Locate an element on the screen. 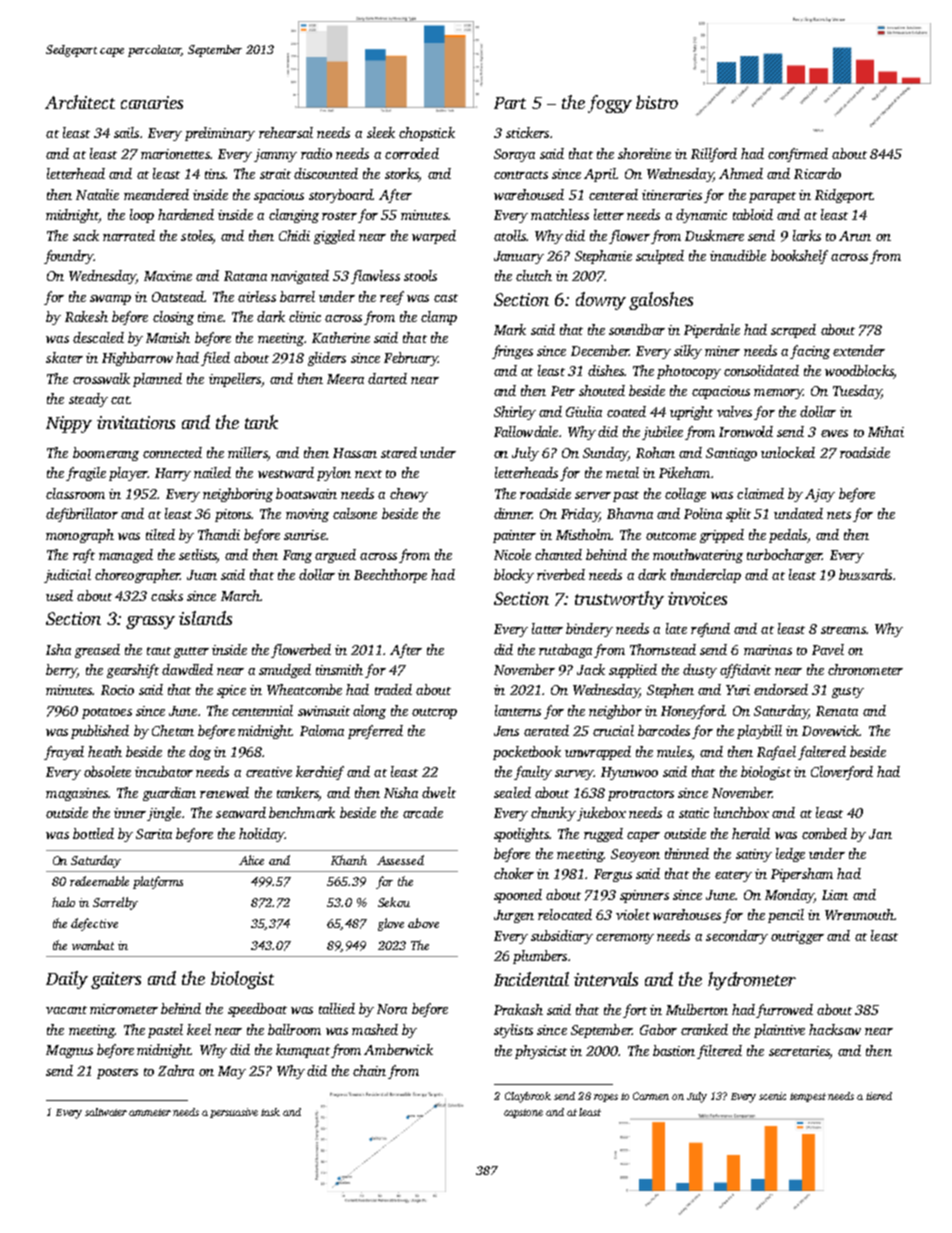  tiered is located at coordinates (879, 1096).
